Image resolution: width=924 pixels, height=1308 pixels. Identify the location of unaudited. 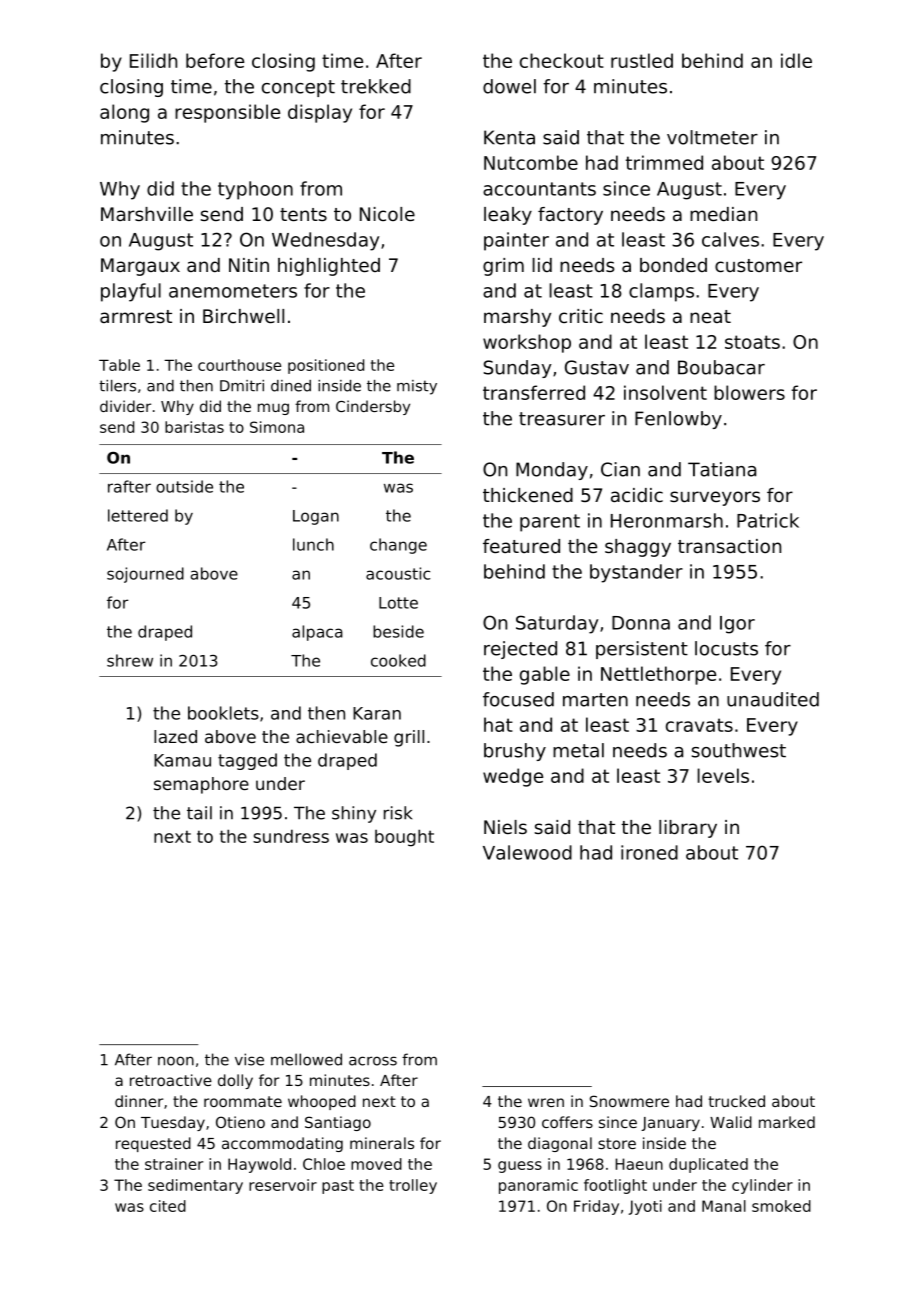
(773, 699).
